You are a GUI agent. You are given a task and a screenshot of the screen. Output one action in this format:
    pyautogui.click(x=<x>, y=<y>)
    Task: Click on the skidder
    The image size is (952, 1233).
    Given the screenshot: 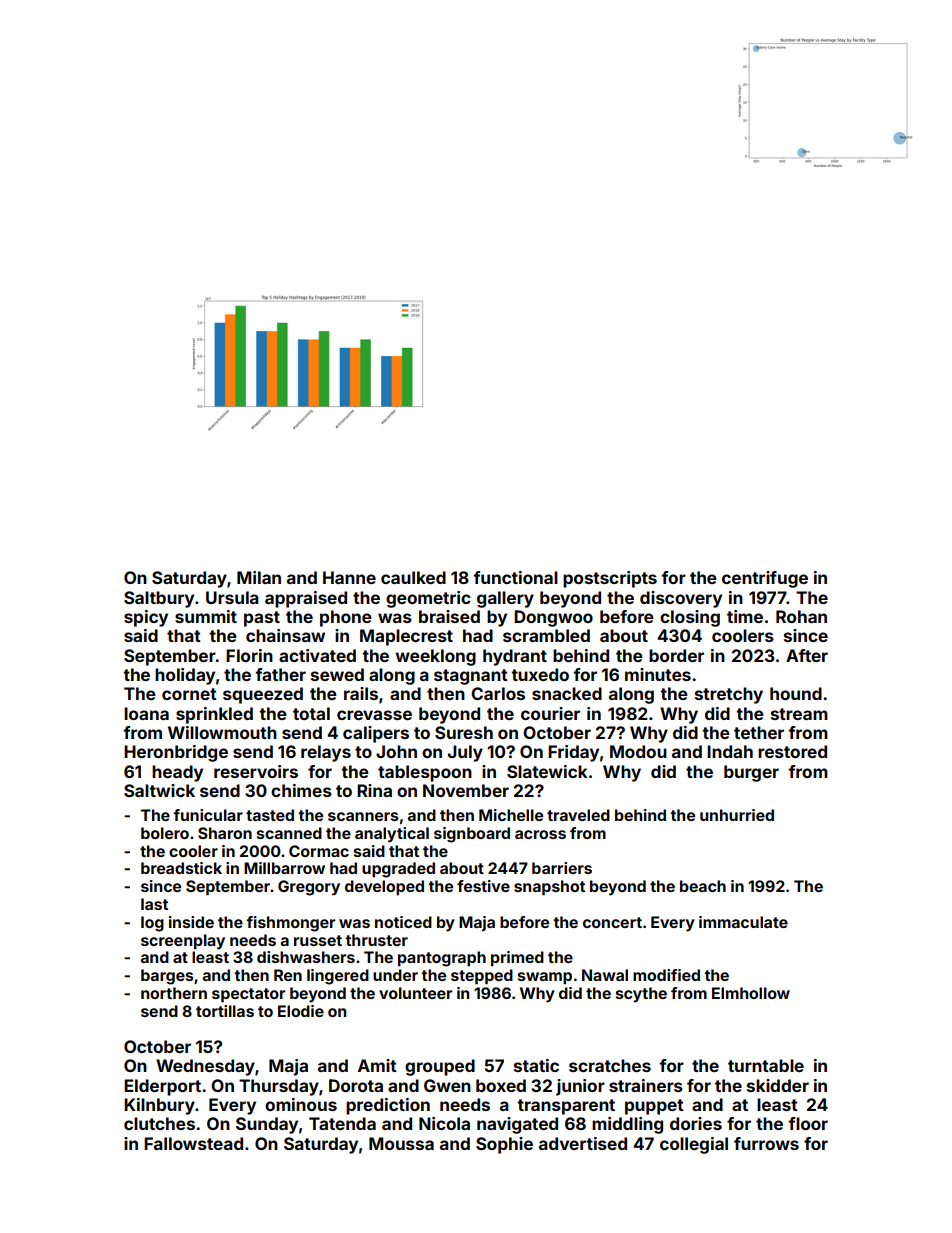 What is the action you would take?
    pyautogui.click(x=778, y=1085)
